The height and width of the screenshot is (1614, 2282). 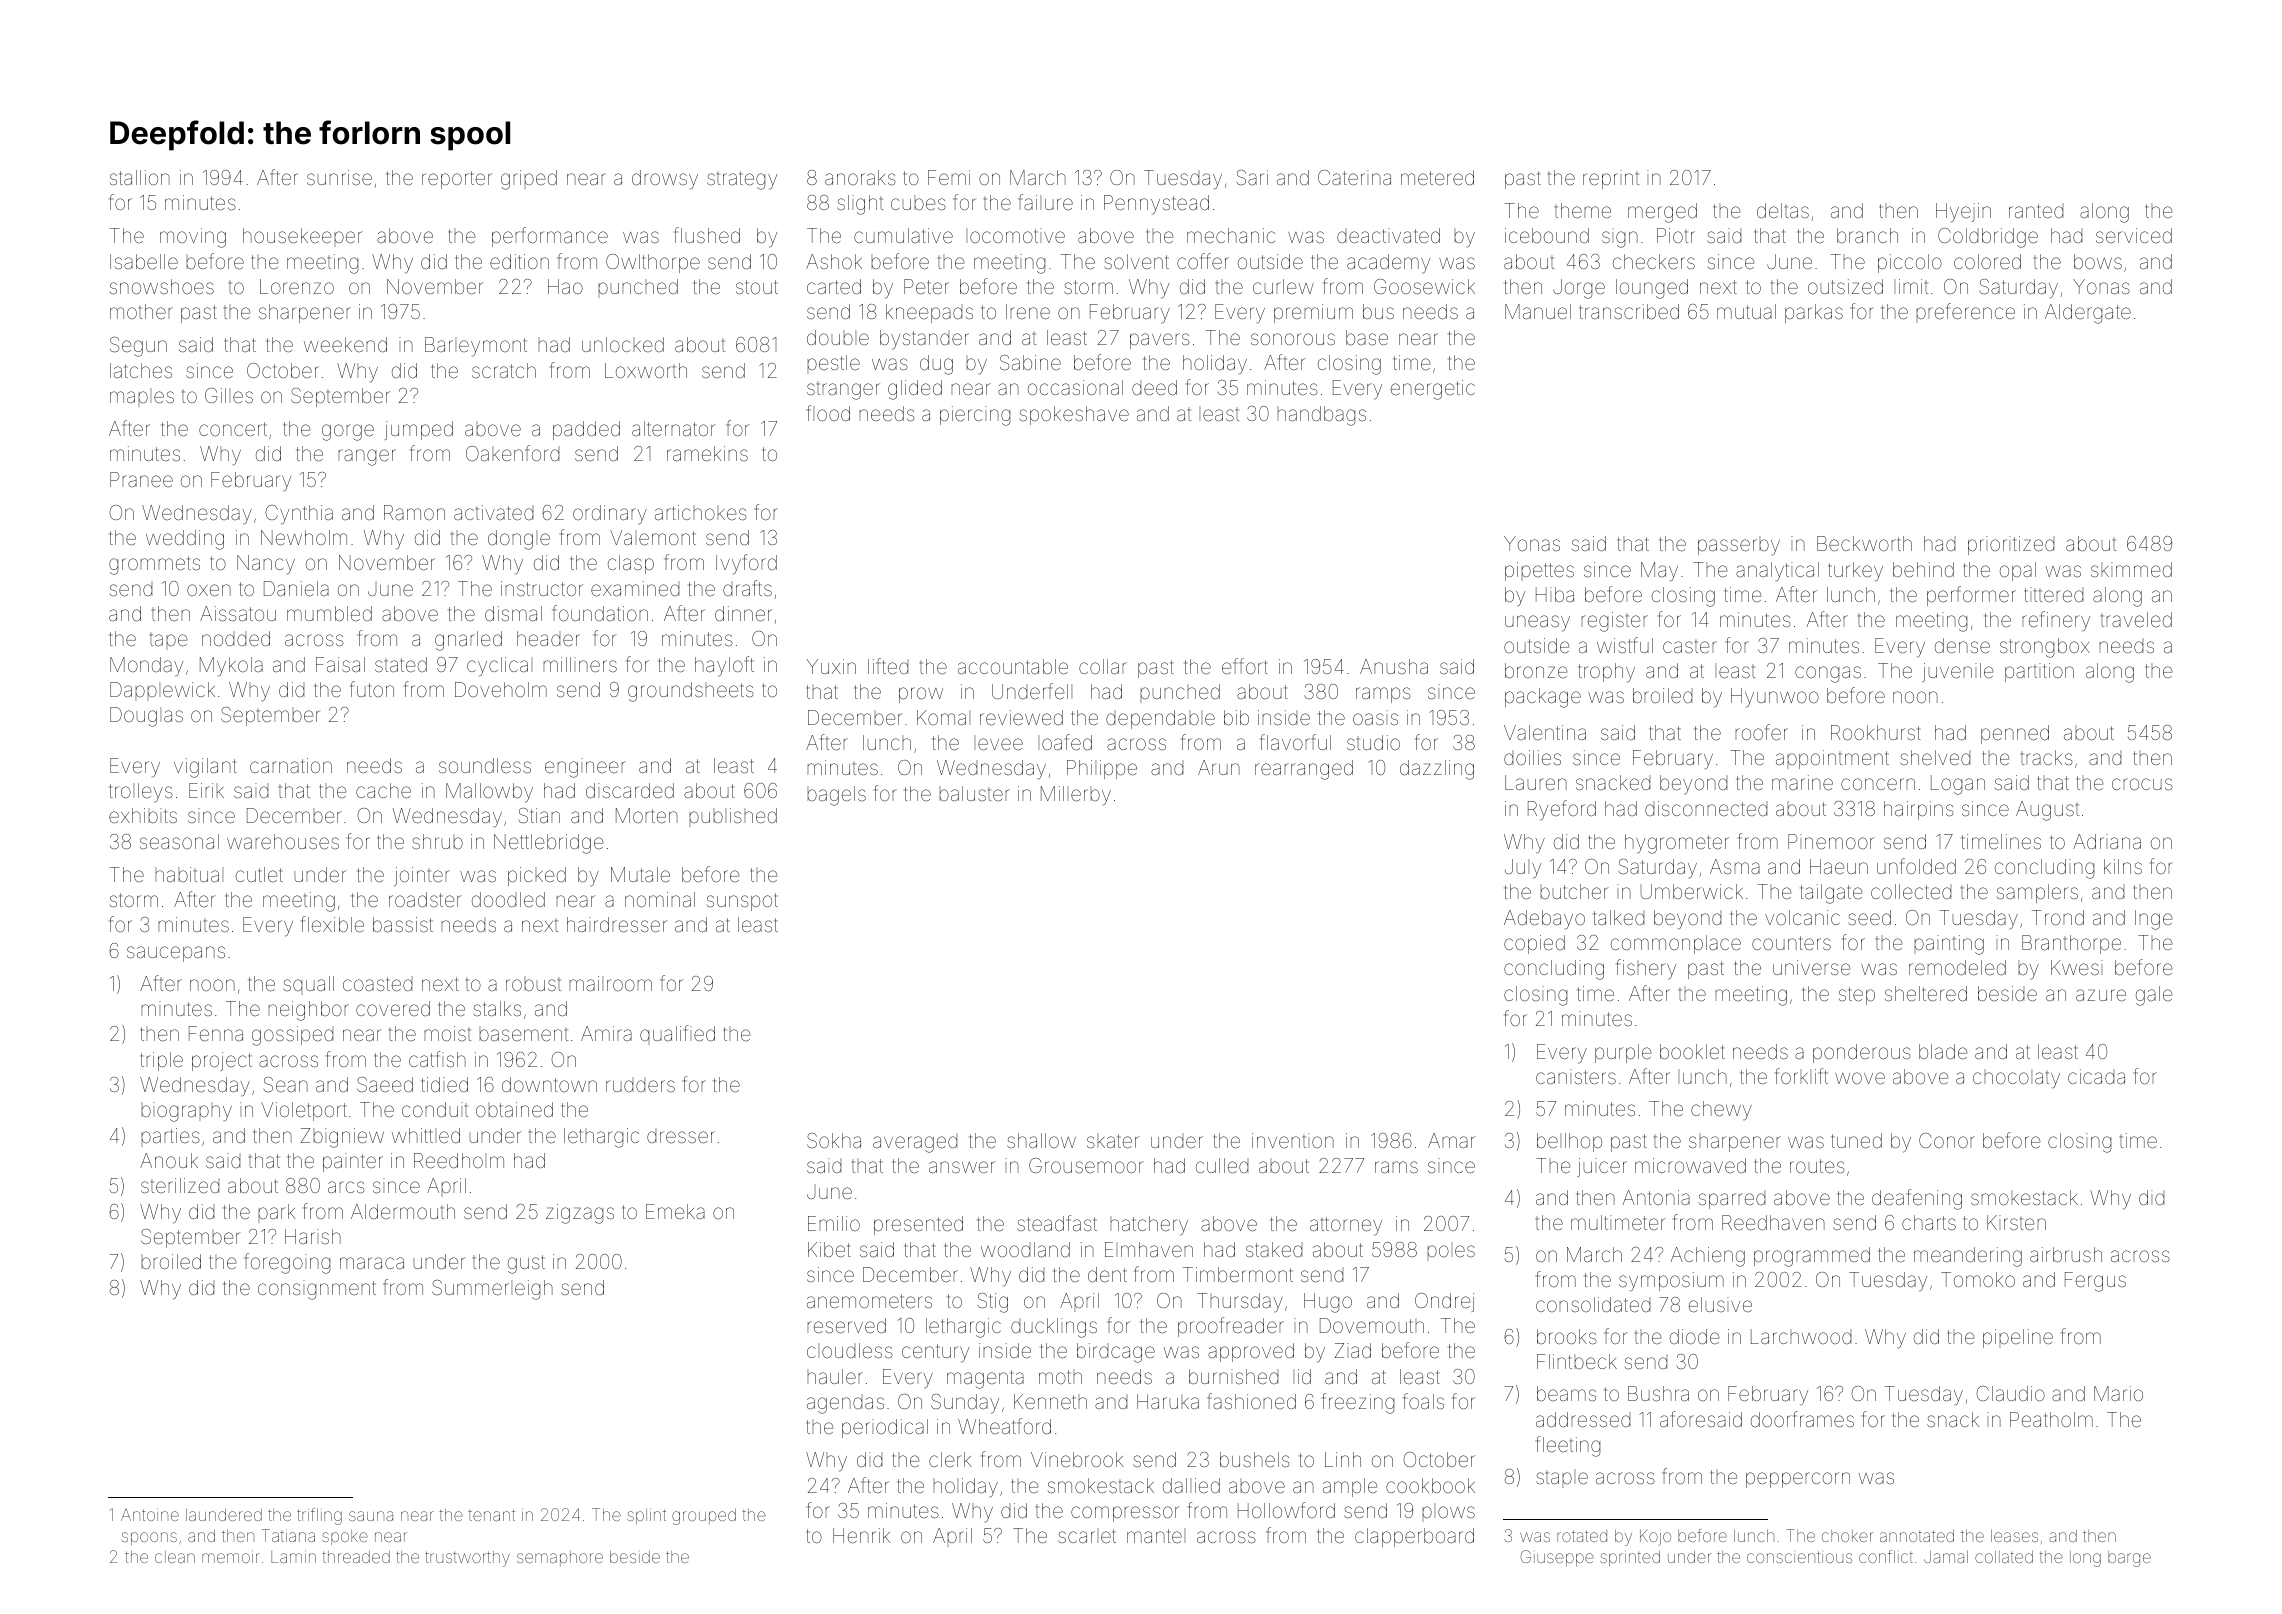 I want to click on ranted, so click(x=2036, y=211).
